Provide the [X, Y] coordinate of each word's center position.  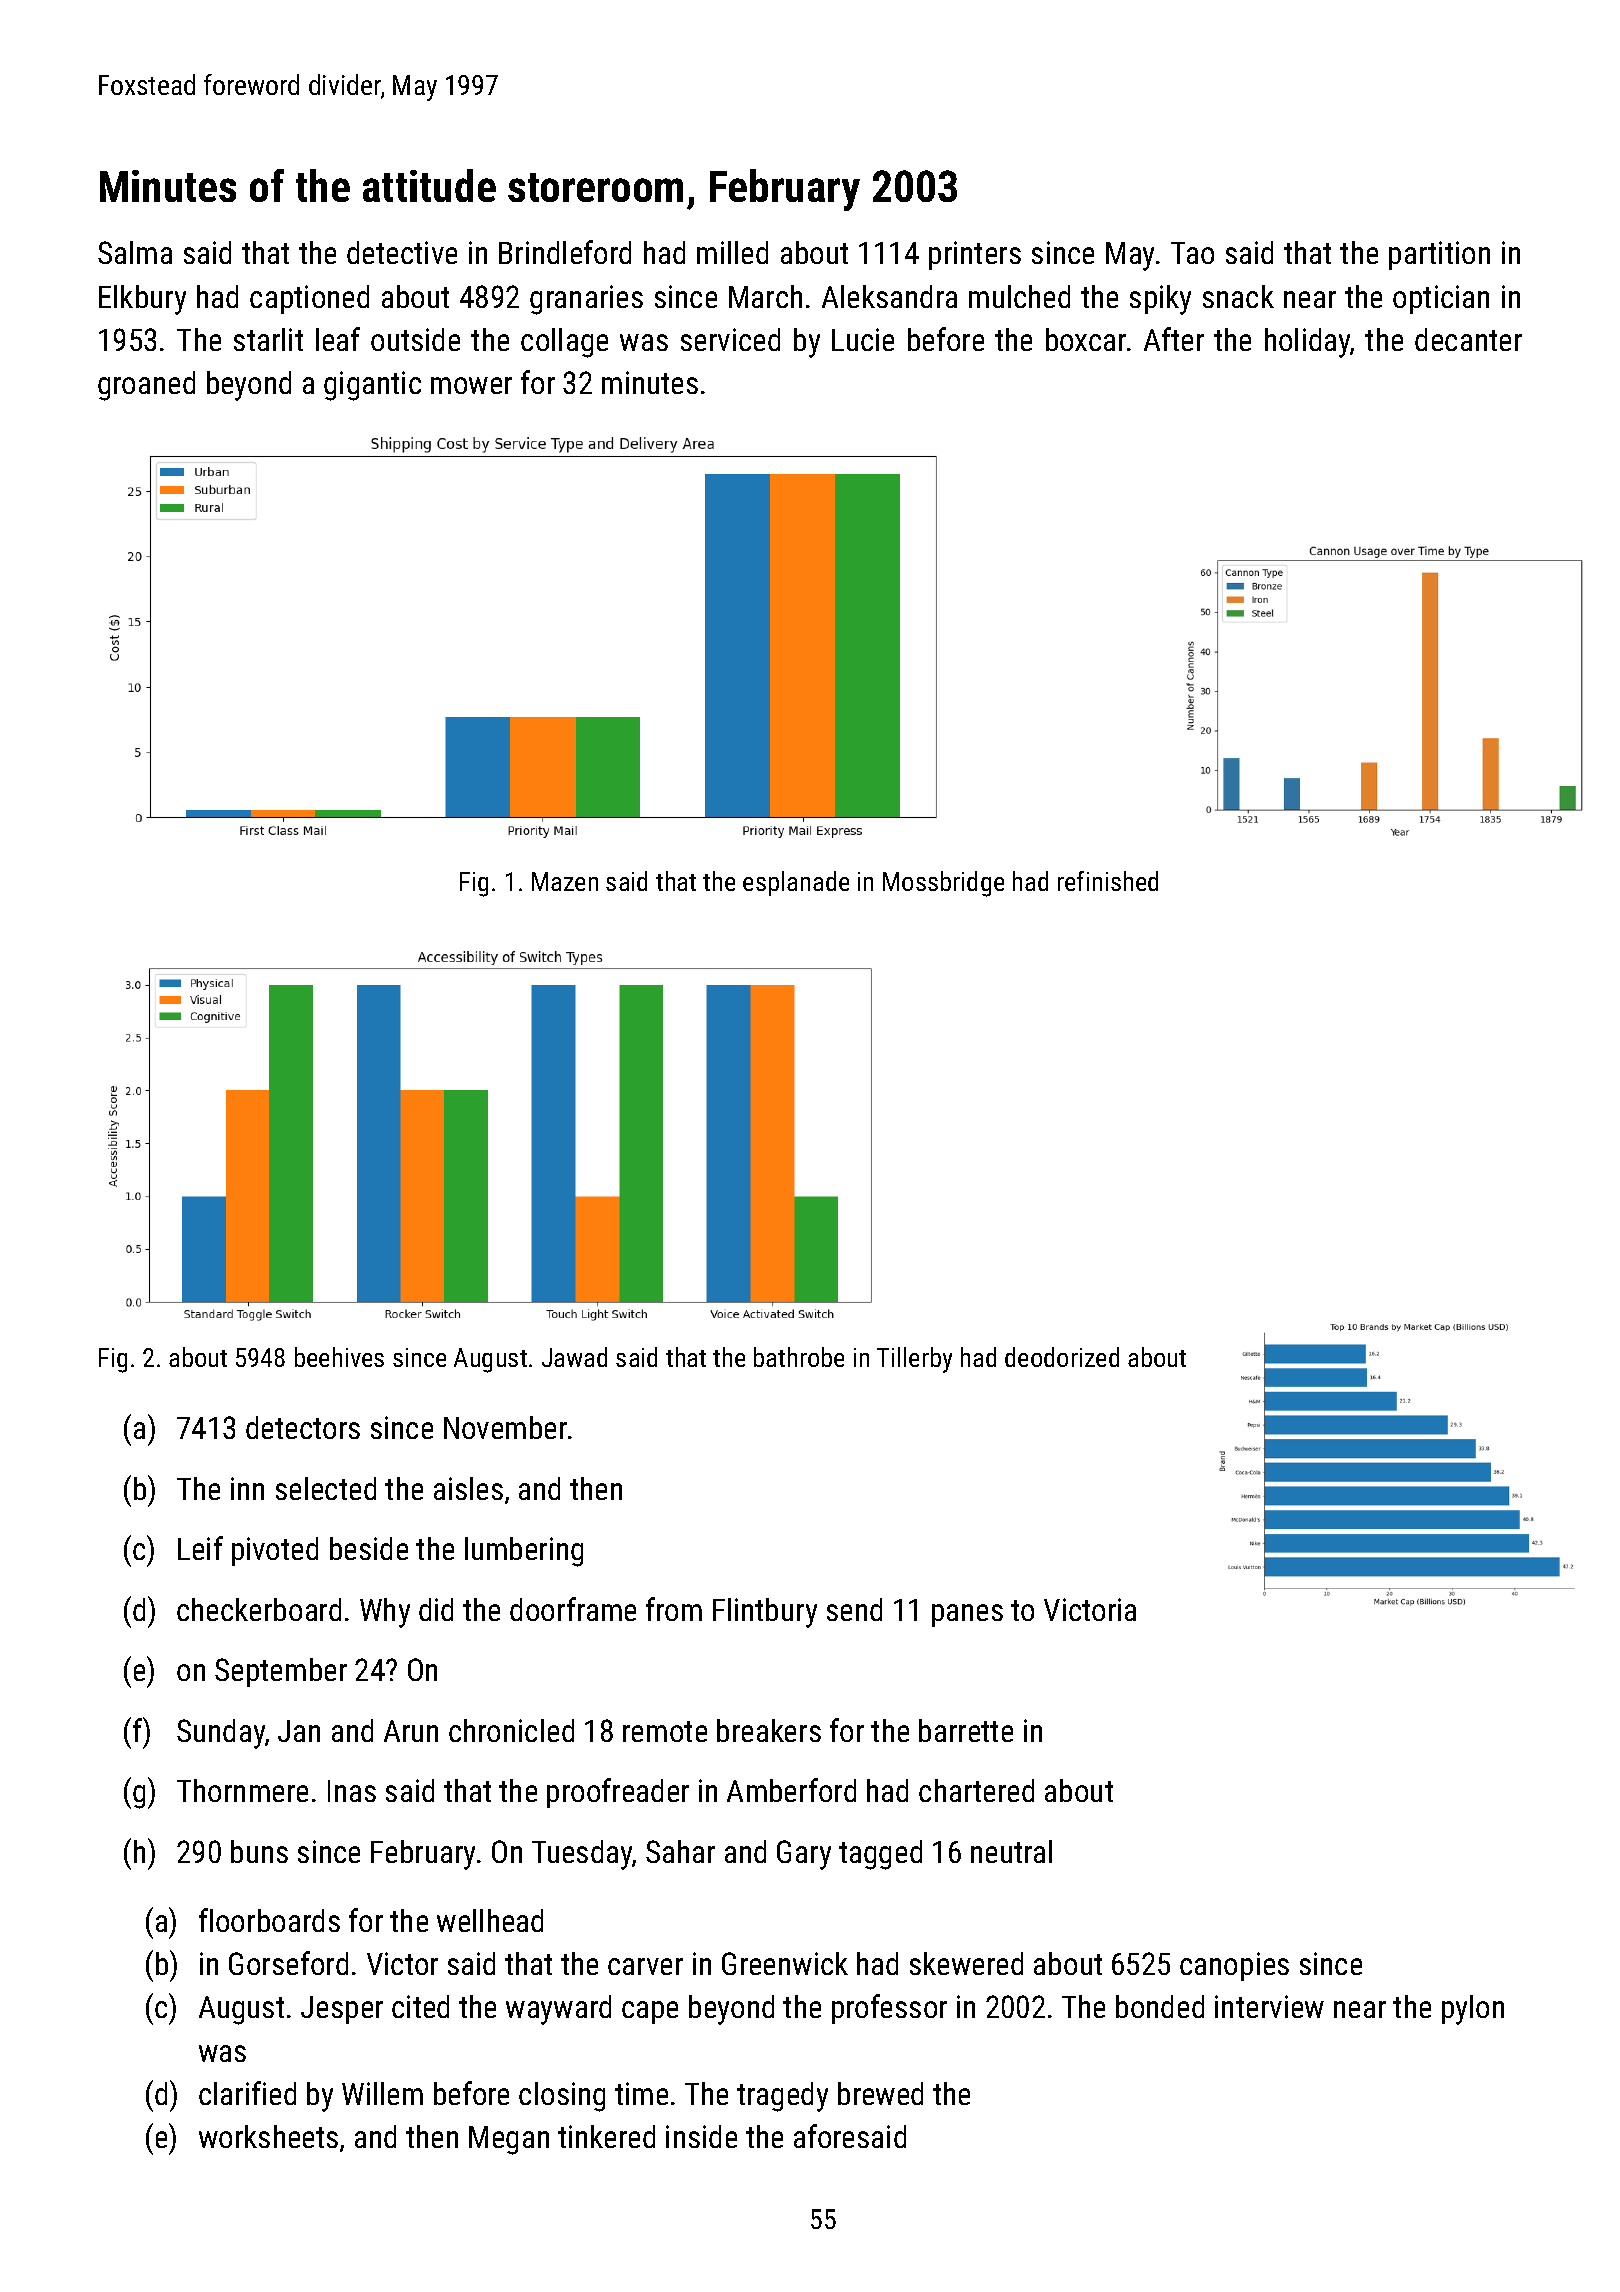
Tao [1192, 253]
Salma [135, 252]
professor [889, 2009]
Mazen [565, 881]
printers [975, 255]
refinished [1108, 881]
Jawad [574, 1357]
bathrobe [799, 1357]
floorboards [269, 1920]
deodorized [1062, 1357]
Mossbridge [943, 884]
